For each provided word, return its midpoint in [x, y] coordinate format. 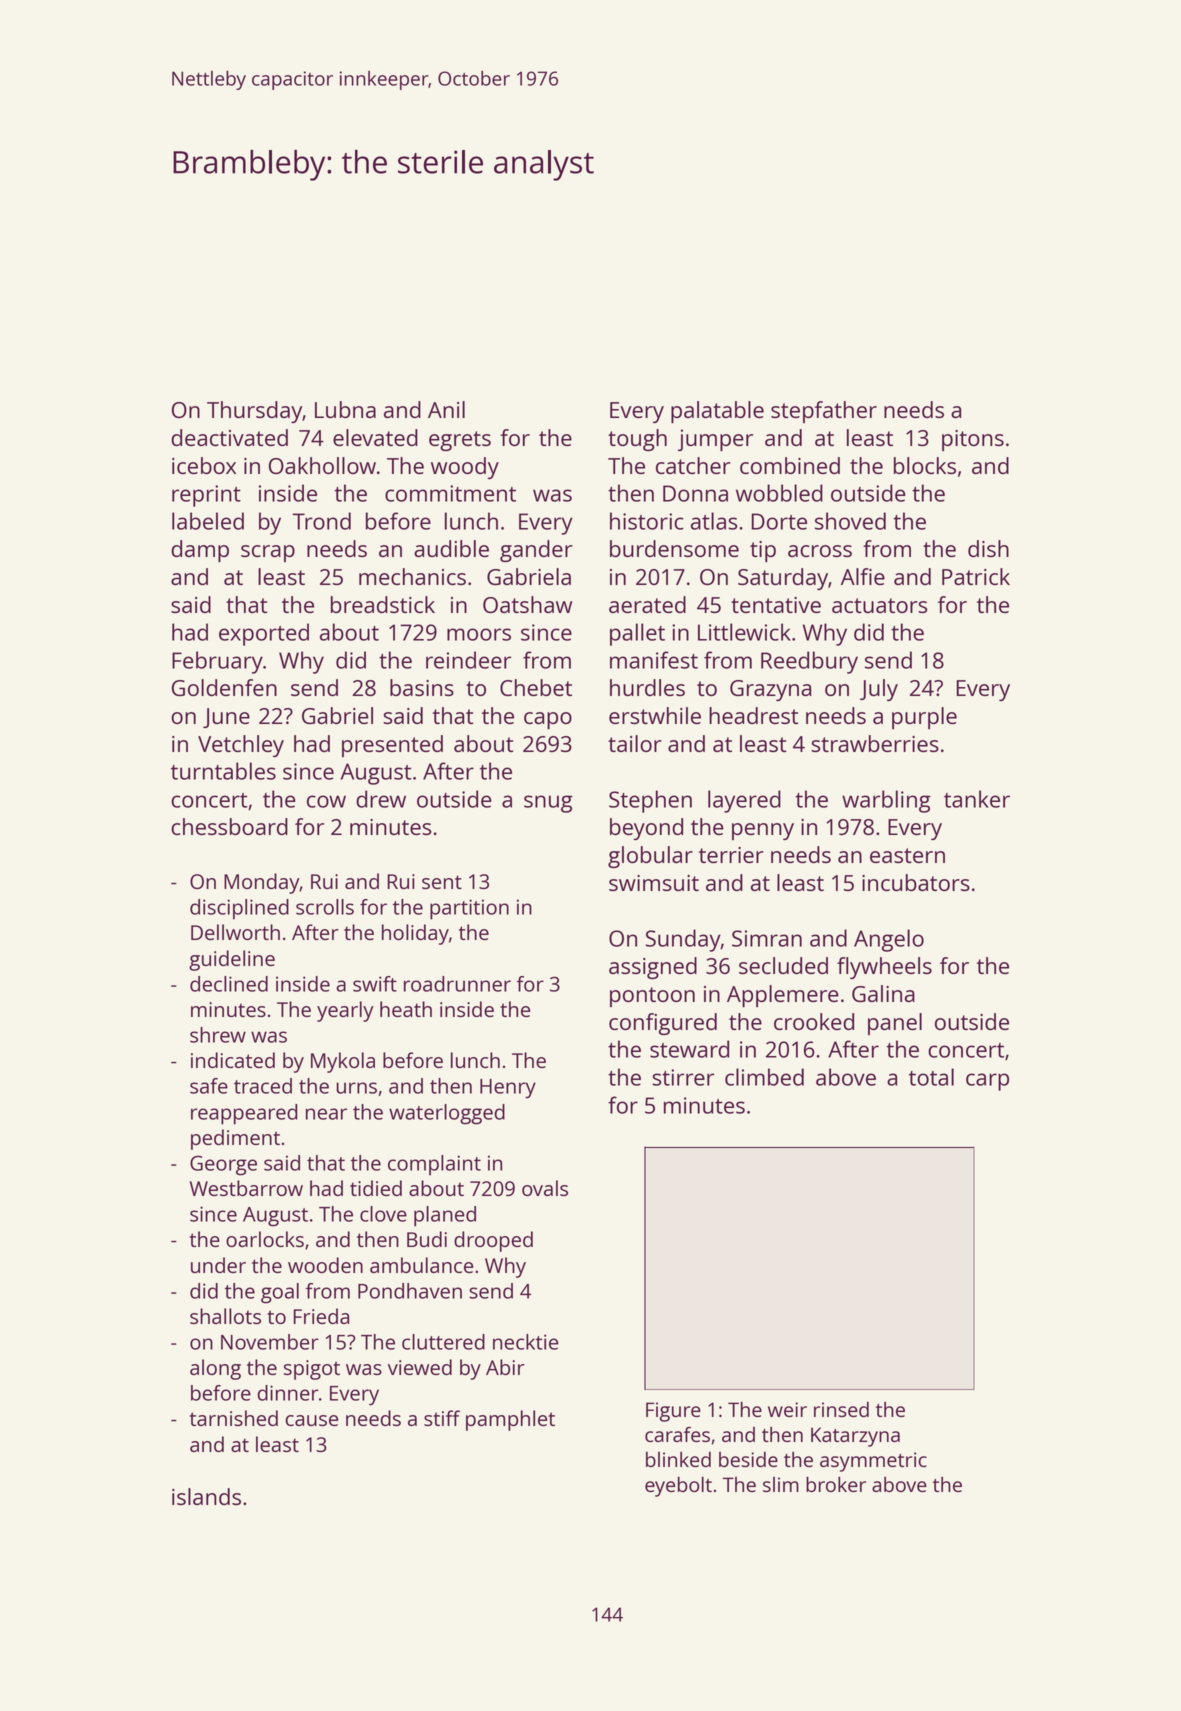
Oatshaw [527, 604]
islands [206, 1496]
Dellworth [235, 932]
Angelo [889, 940]
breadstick [383, 604]
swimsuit [654, 883]
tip [763, 551]
